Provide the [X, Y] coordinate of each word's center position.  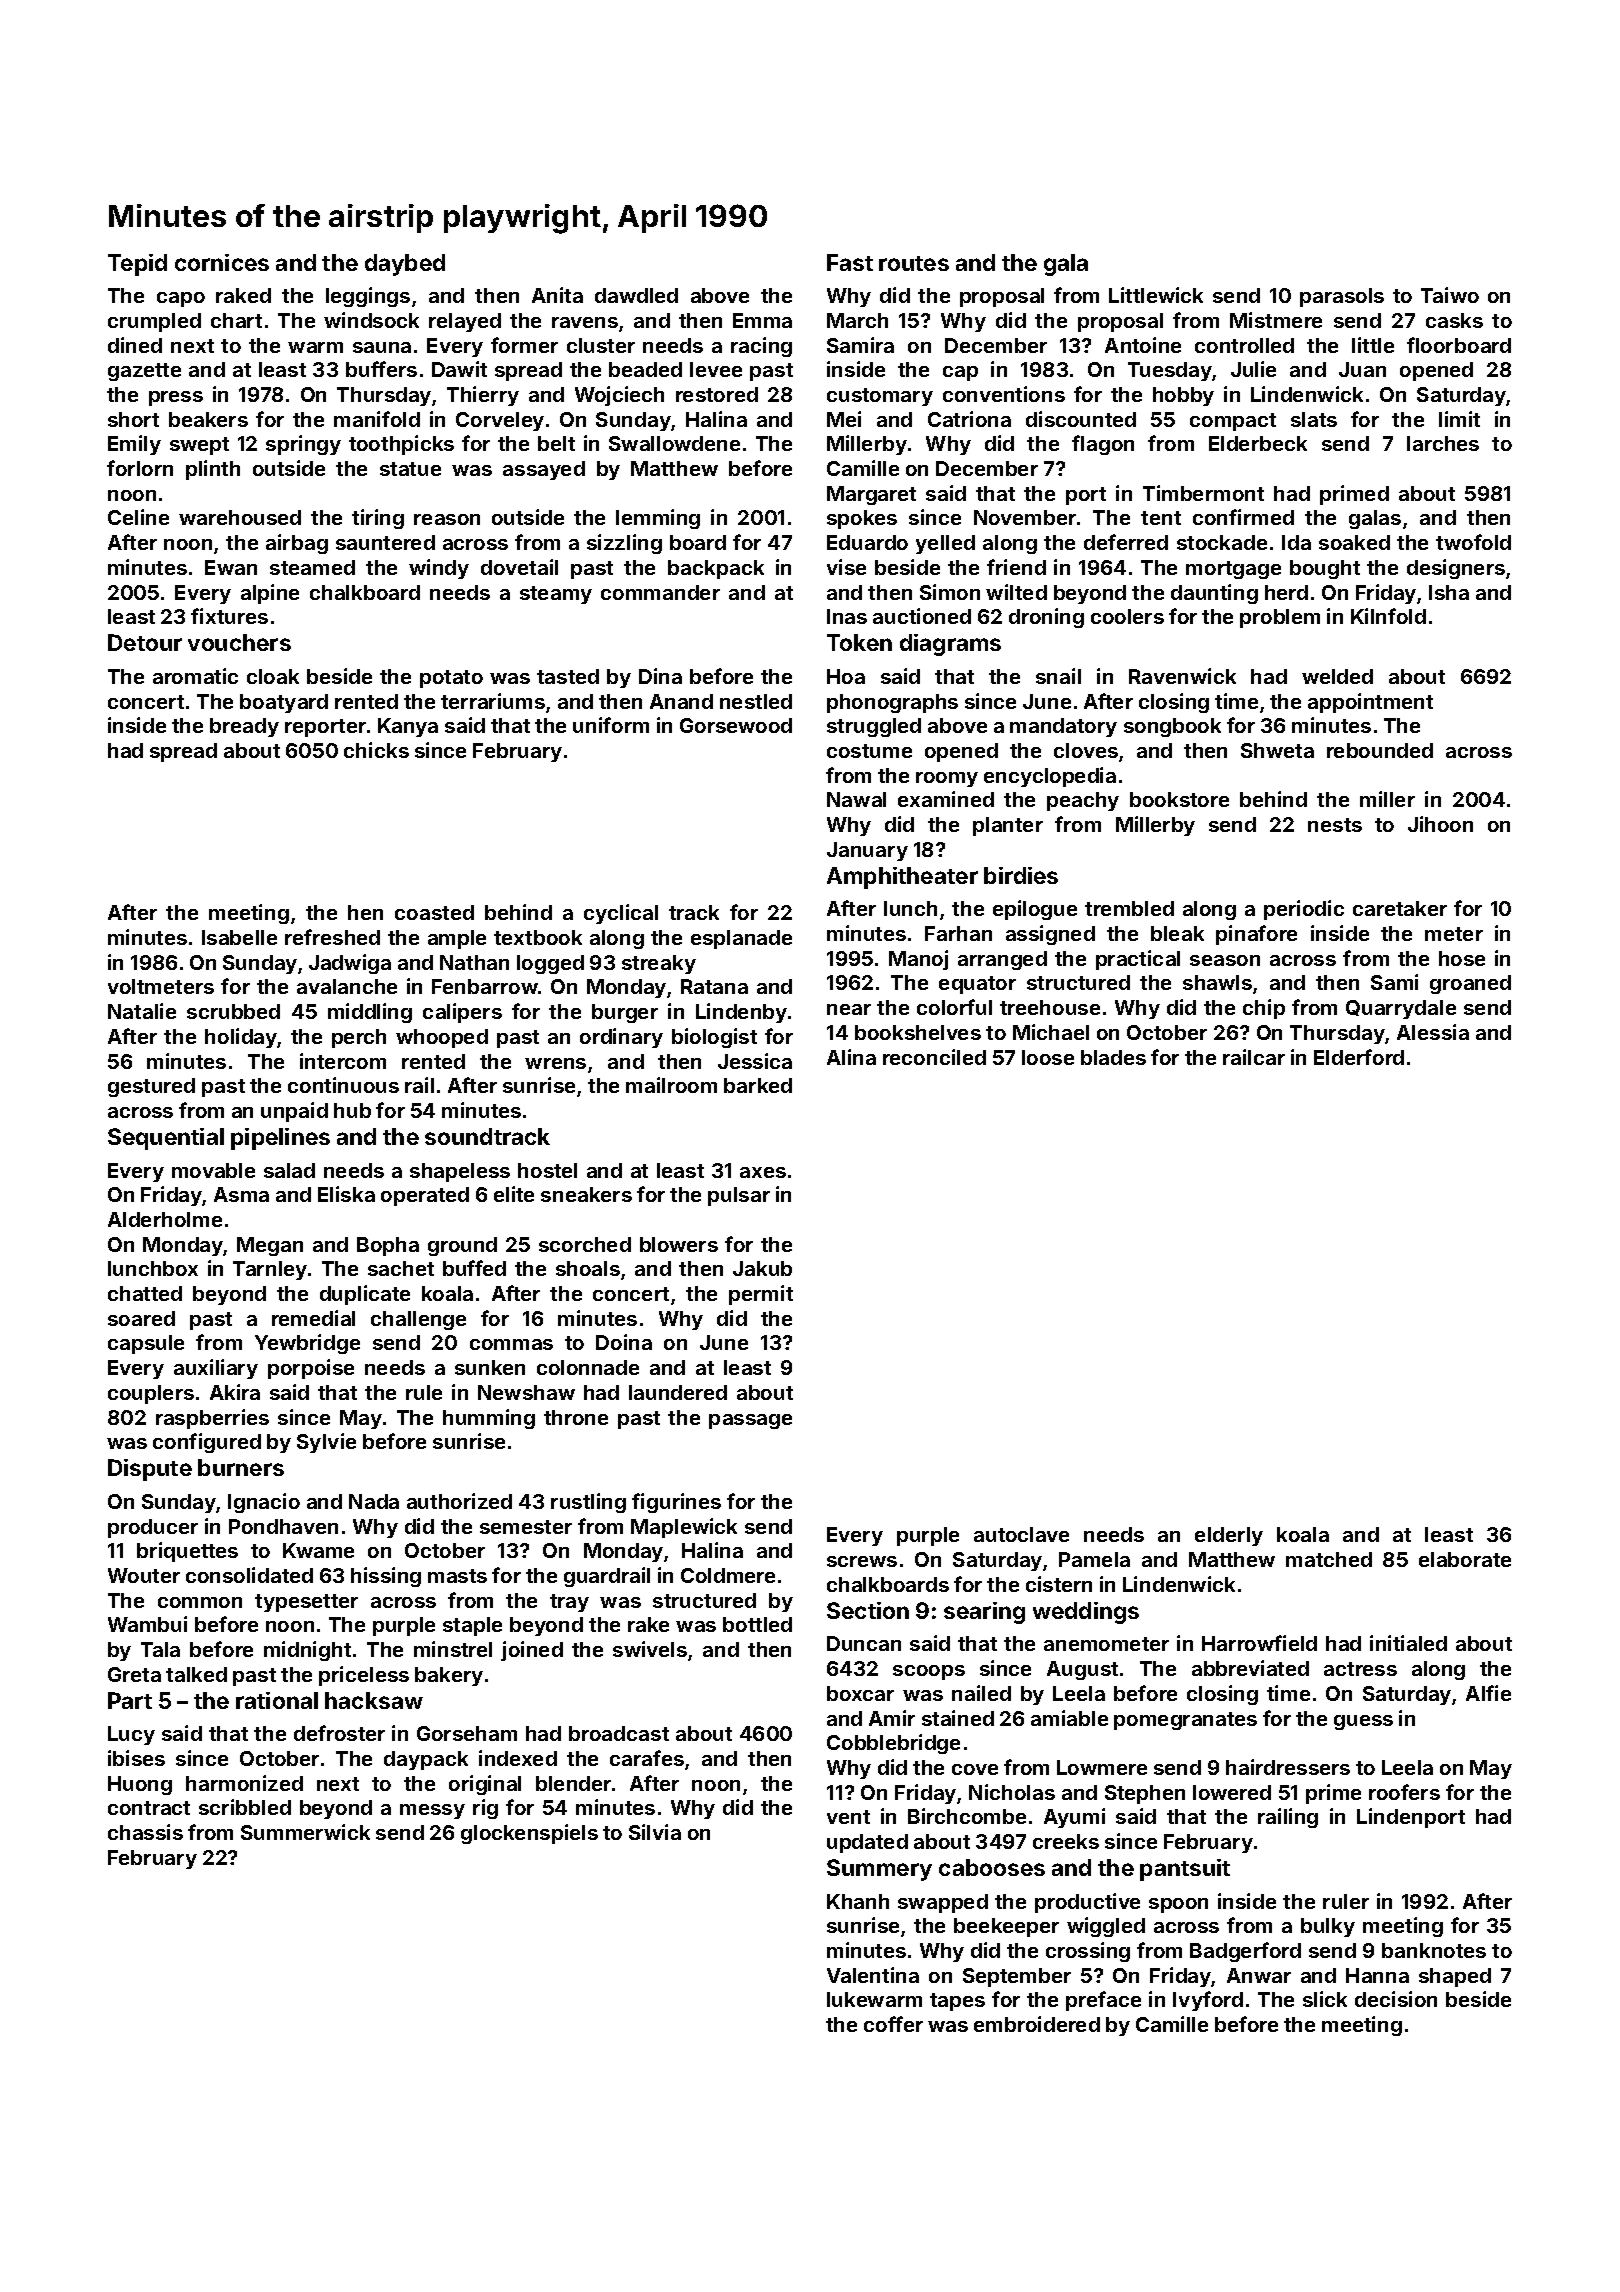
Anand [681, 701]
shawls [1217, 982]
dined [135, 345]
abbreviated [1250, 1668]
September [1017, 1977]
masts [457, 1576]
